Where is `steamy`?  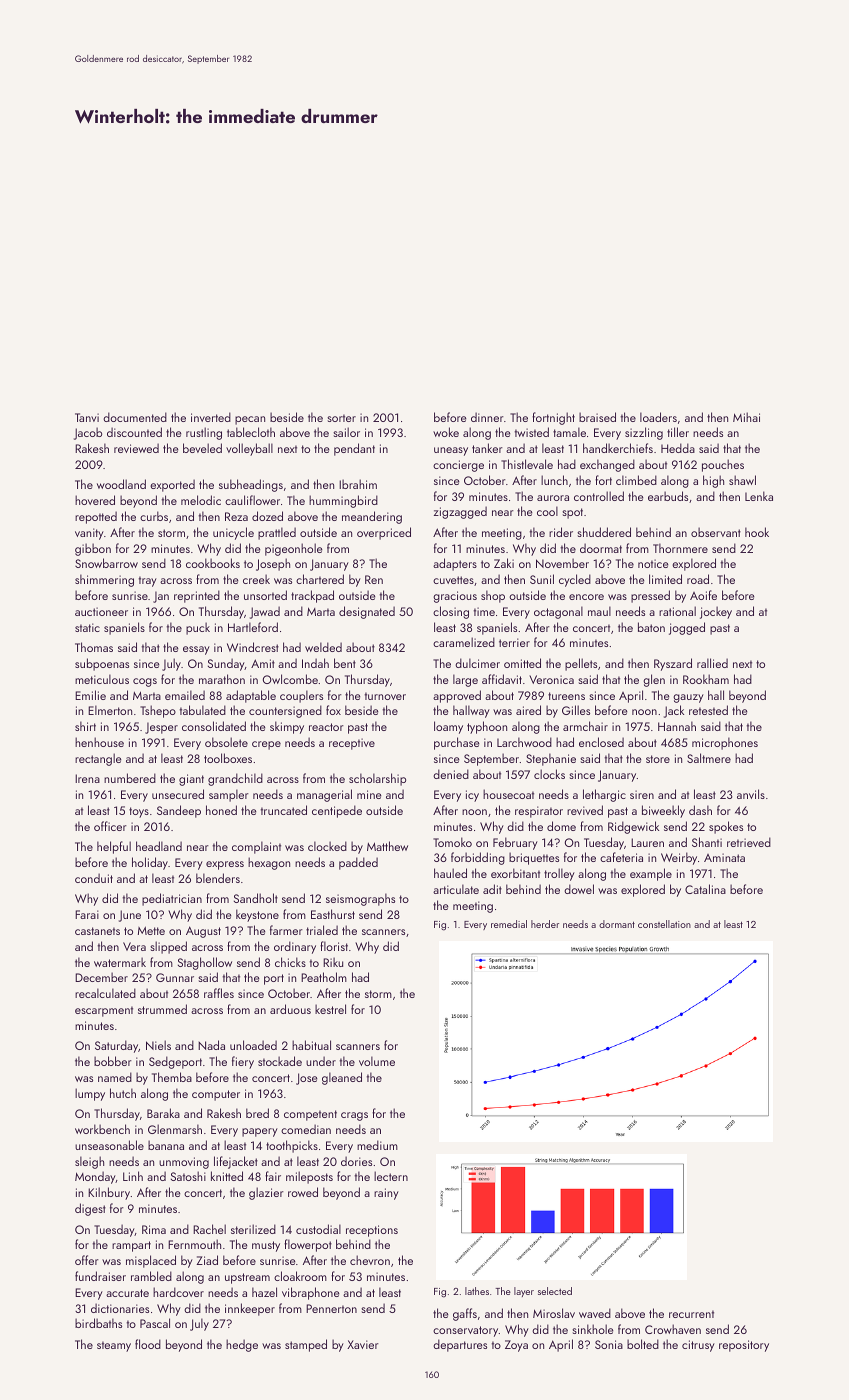 steamy is located at coordinates (114, 1346).
